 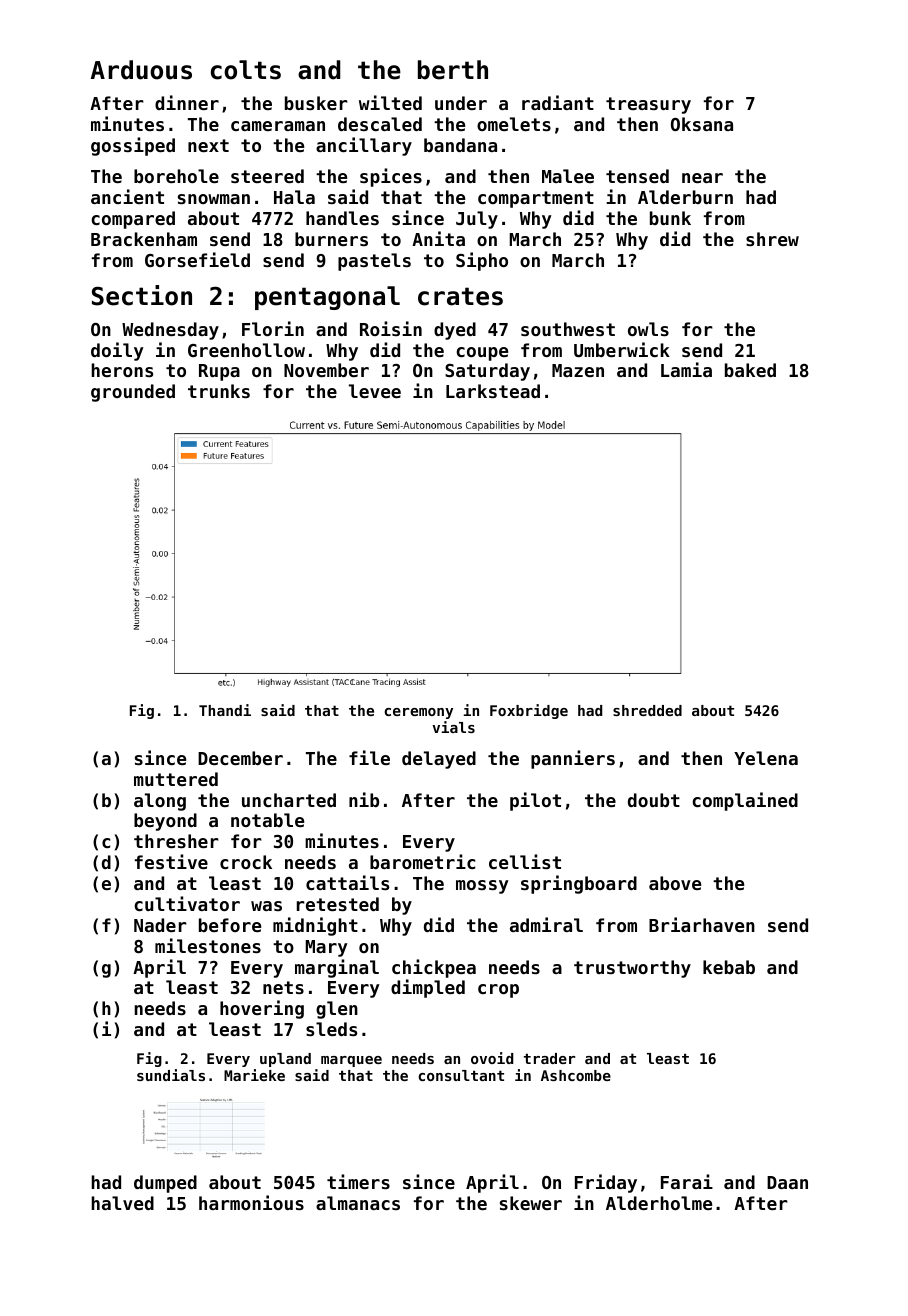 I want to click on ceremony, so click(x=418, y=713).
